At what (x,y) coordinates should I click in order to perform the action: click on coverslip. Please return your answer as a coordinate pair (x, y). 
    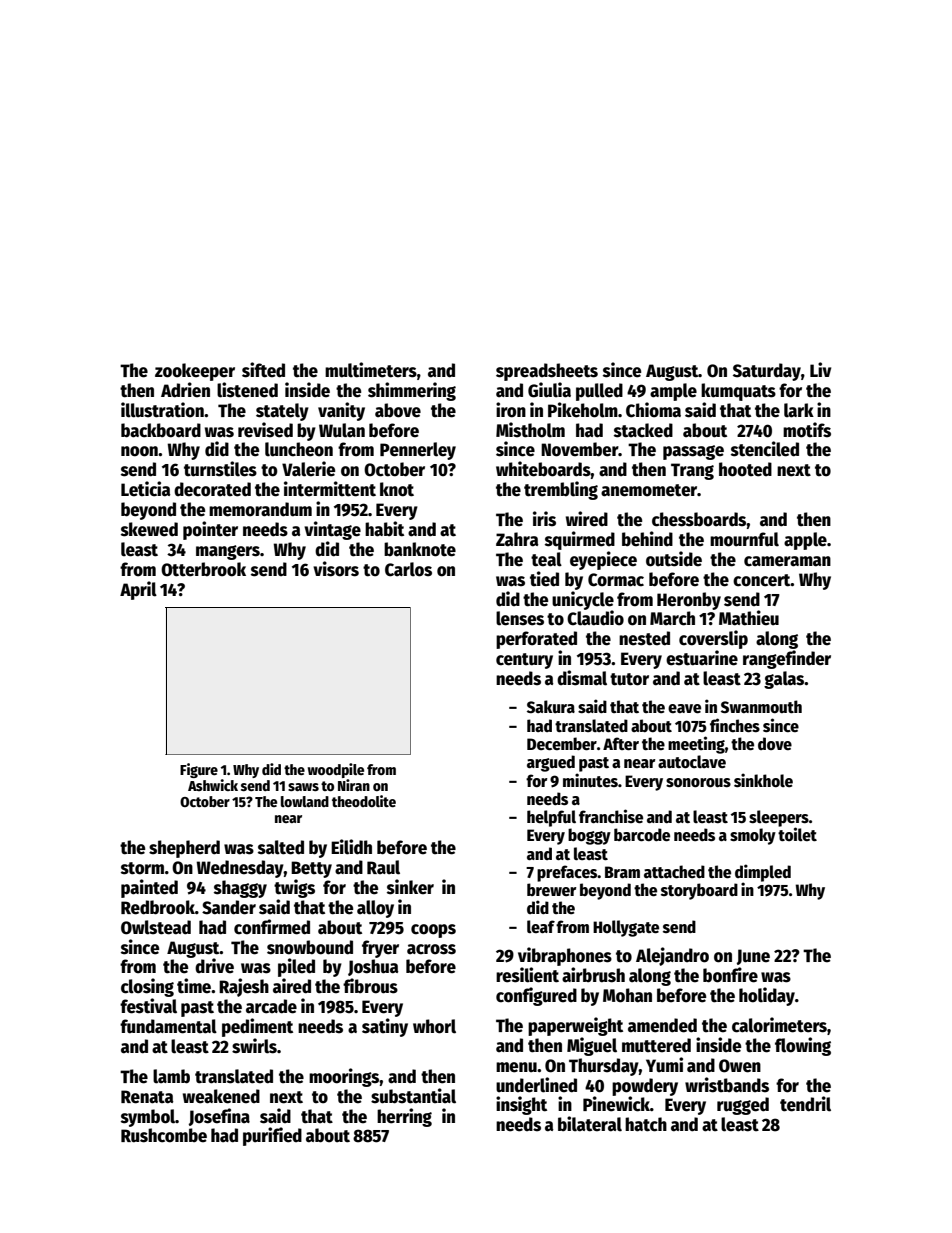
    Looking at the image, I should click on (713, 639).
